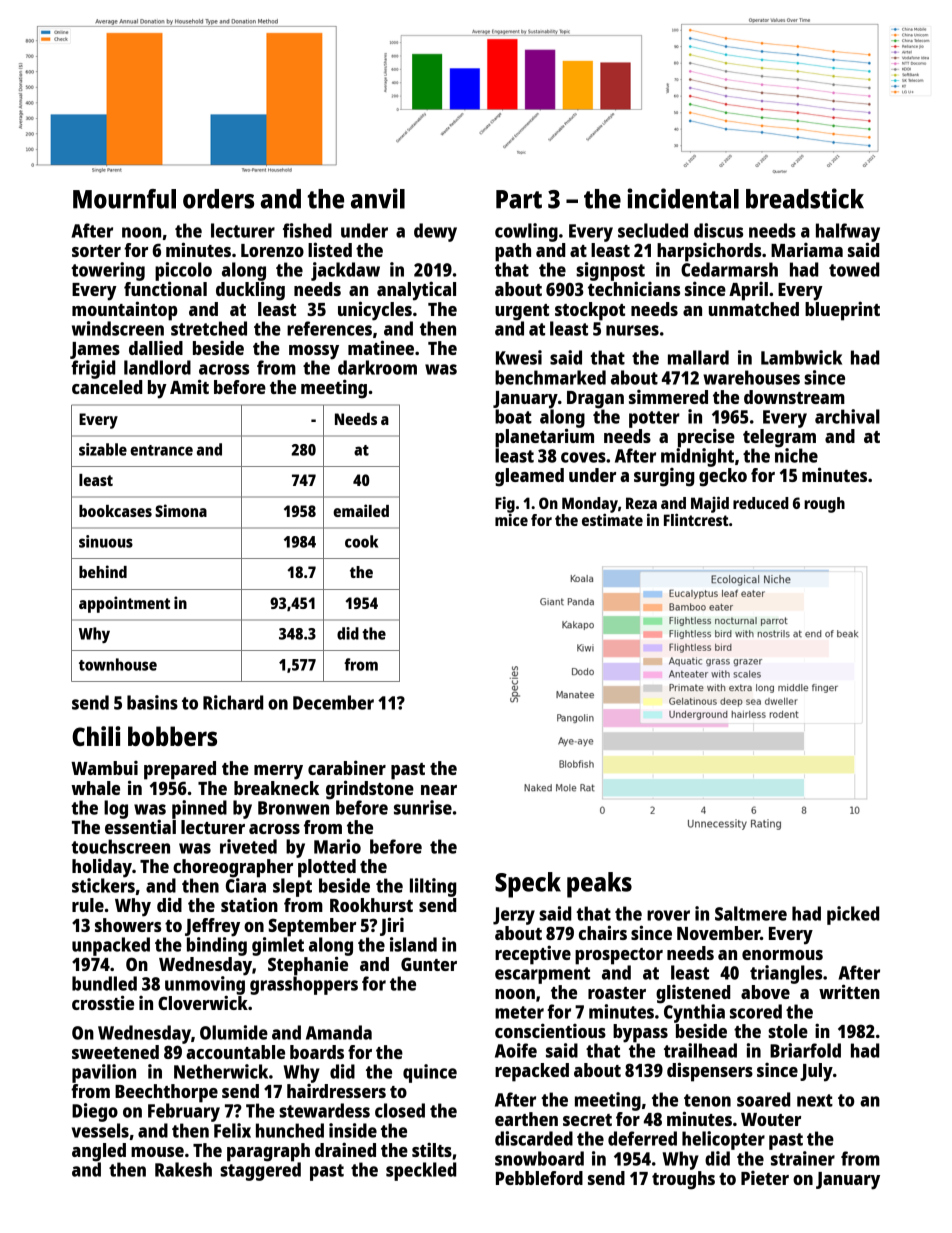 The height and width of the screenshot is (1233, 952). I want to click on unpacked, so click(111, 946).
